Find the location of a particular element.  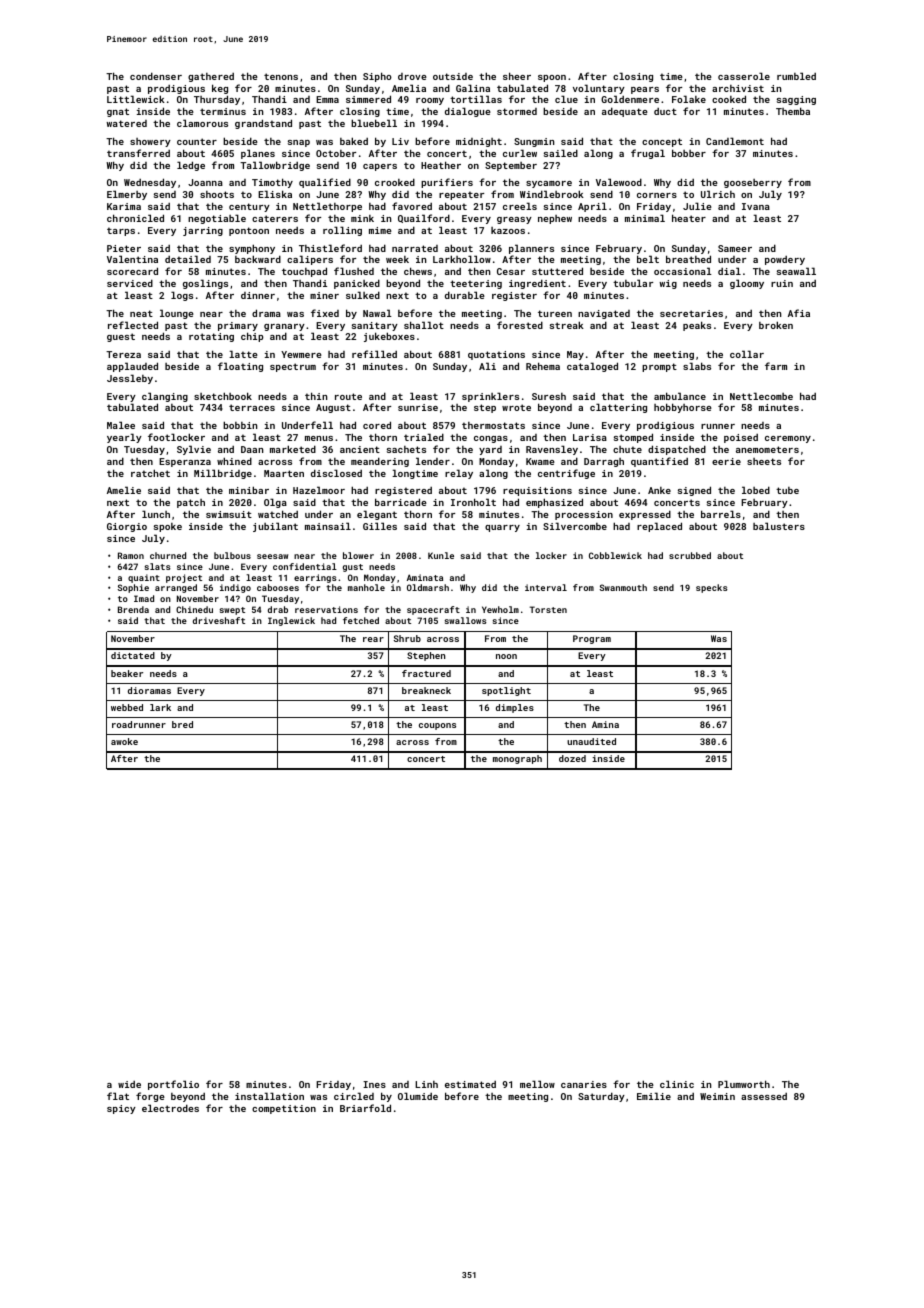

clinic is located at coordinates (677, 1084).
